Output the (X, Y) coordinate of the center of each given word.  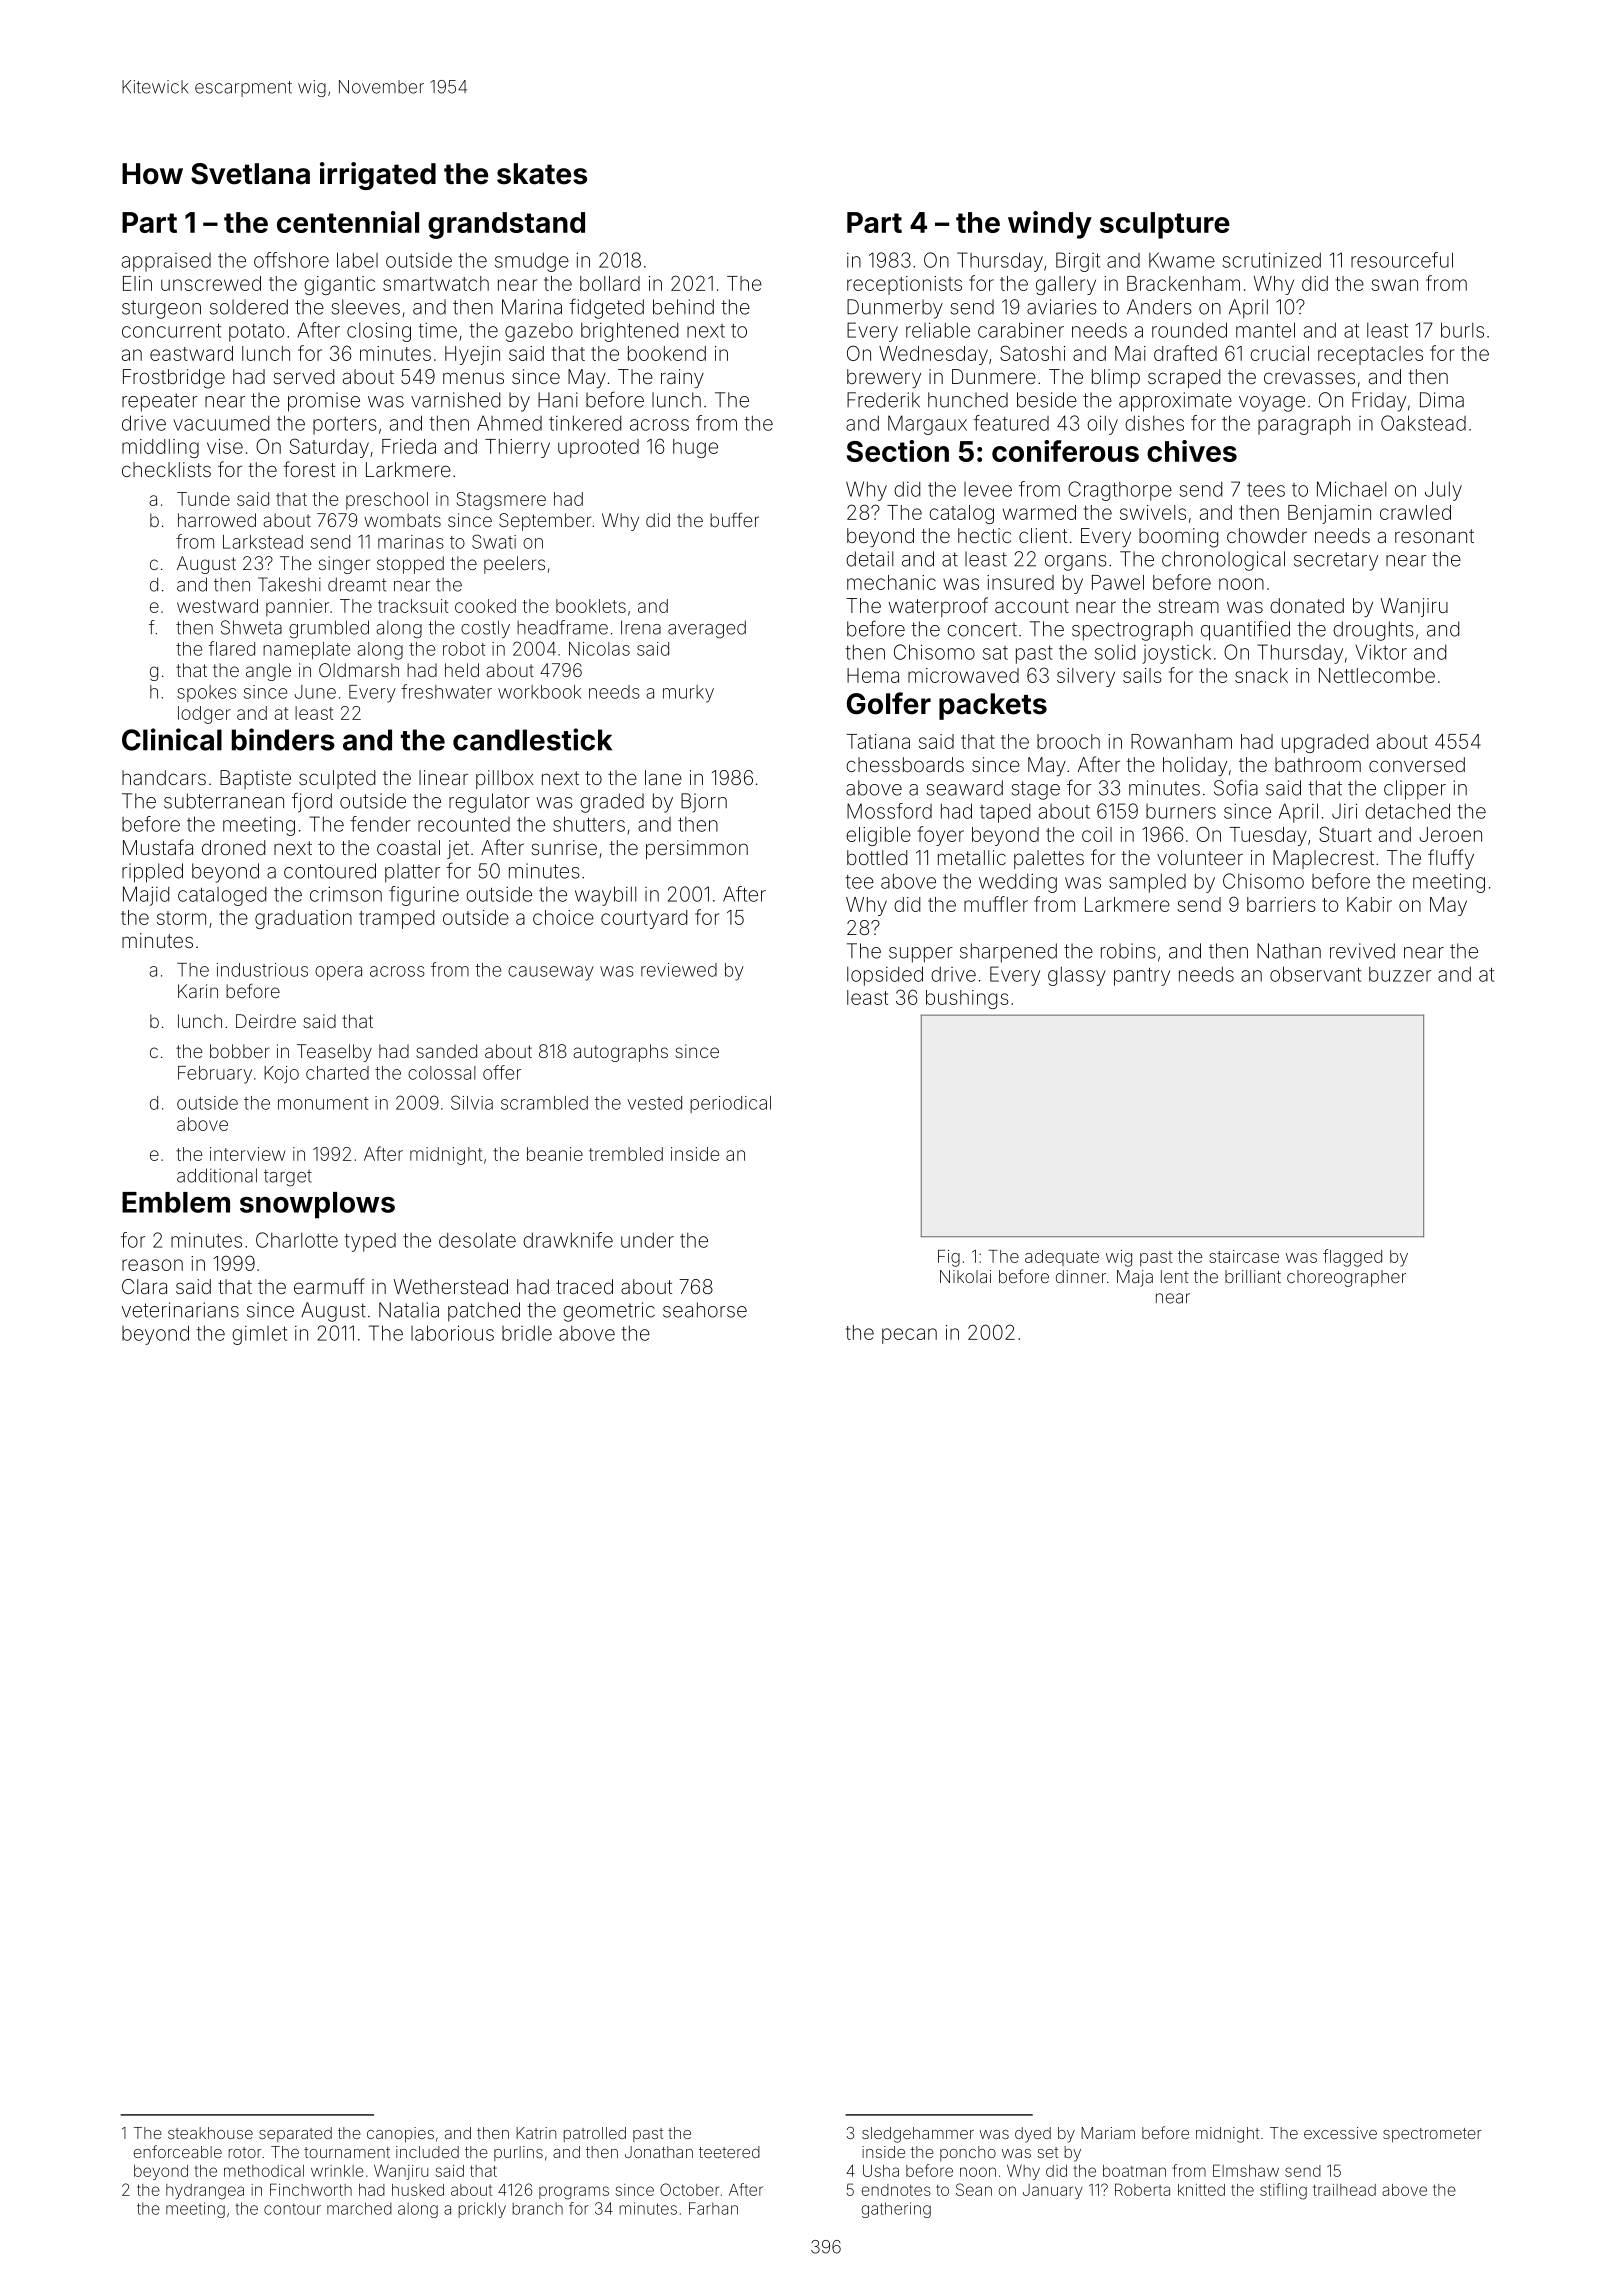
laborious (452, 1333)
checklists (166, 469)
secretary (1336, 561)
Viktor (1381, 652)
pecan (909, 1336)
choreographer (1346, 1278)
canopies (400, 2135)
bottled (877, 857)
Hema (873, 675)
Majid (146, 896)
